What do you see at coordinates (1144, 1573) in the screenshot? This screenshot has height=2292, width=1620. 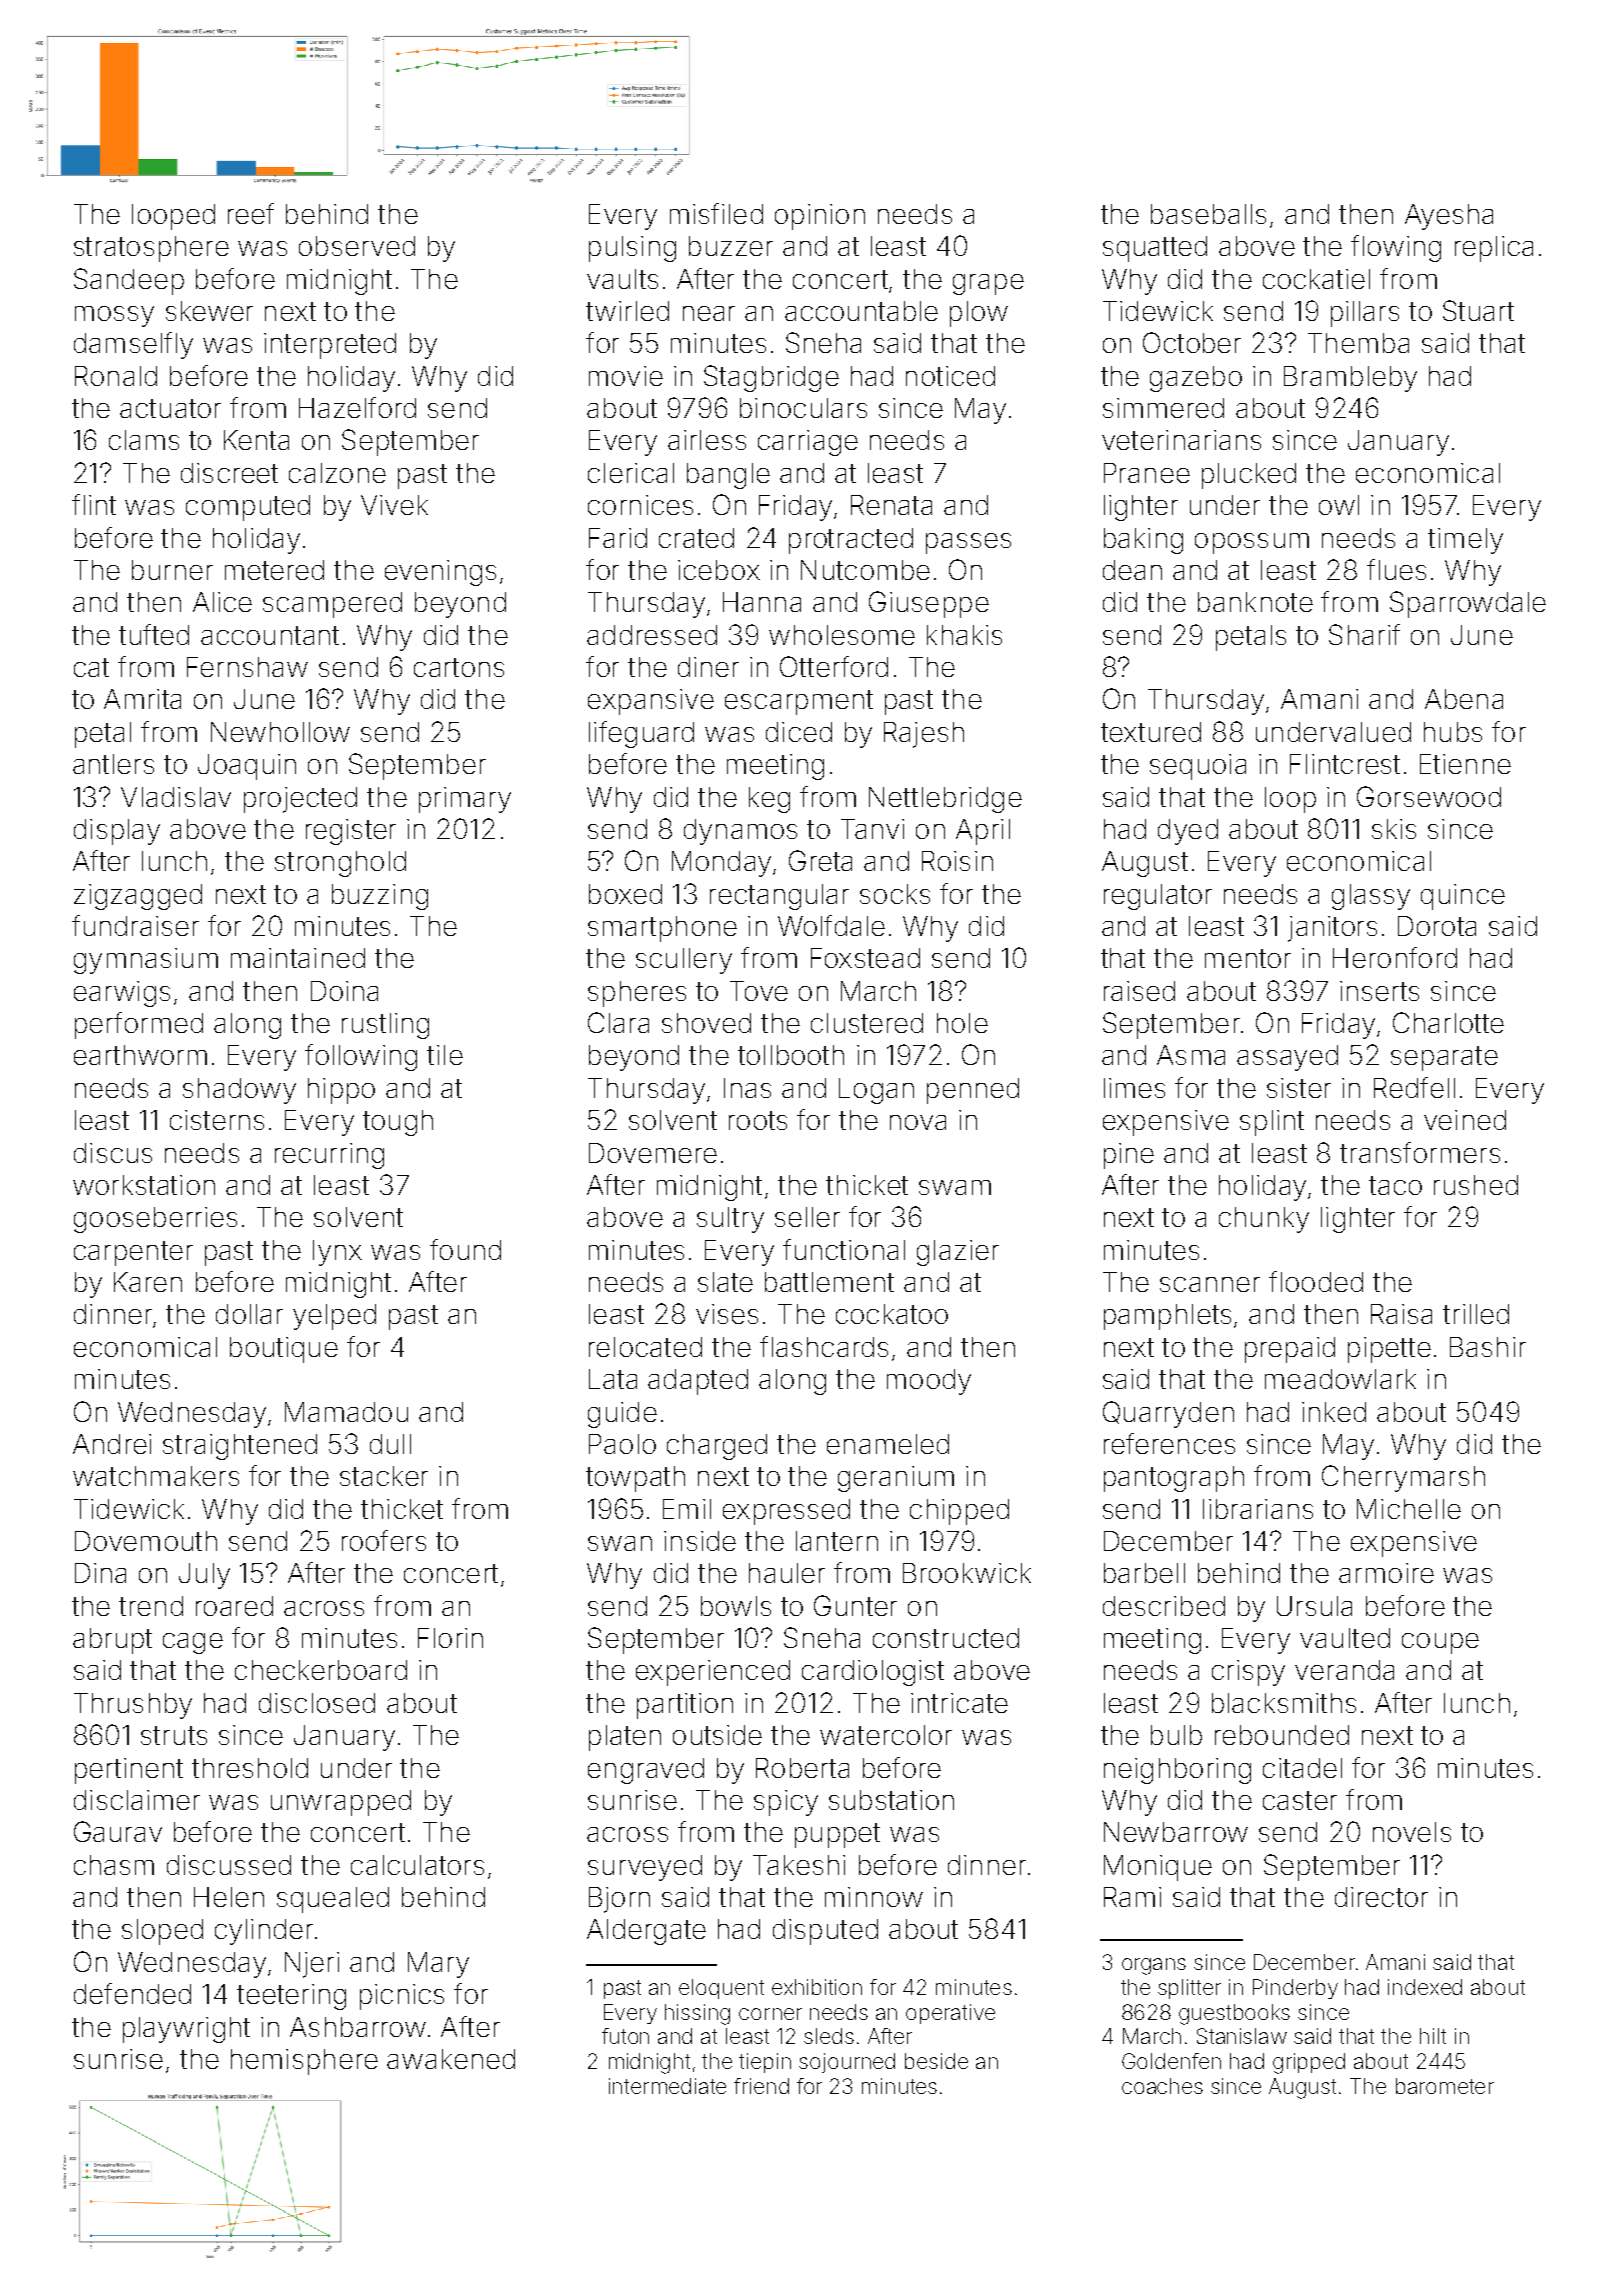 I see `barbell` at bounding box center [1144, 1573].
